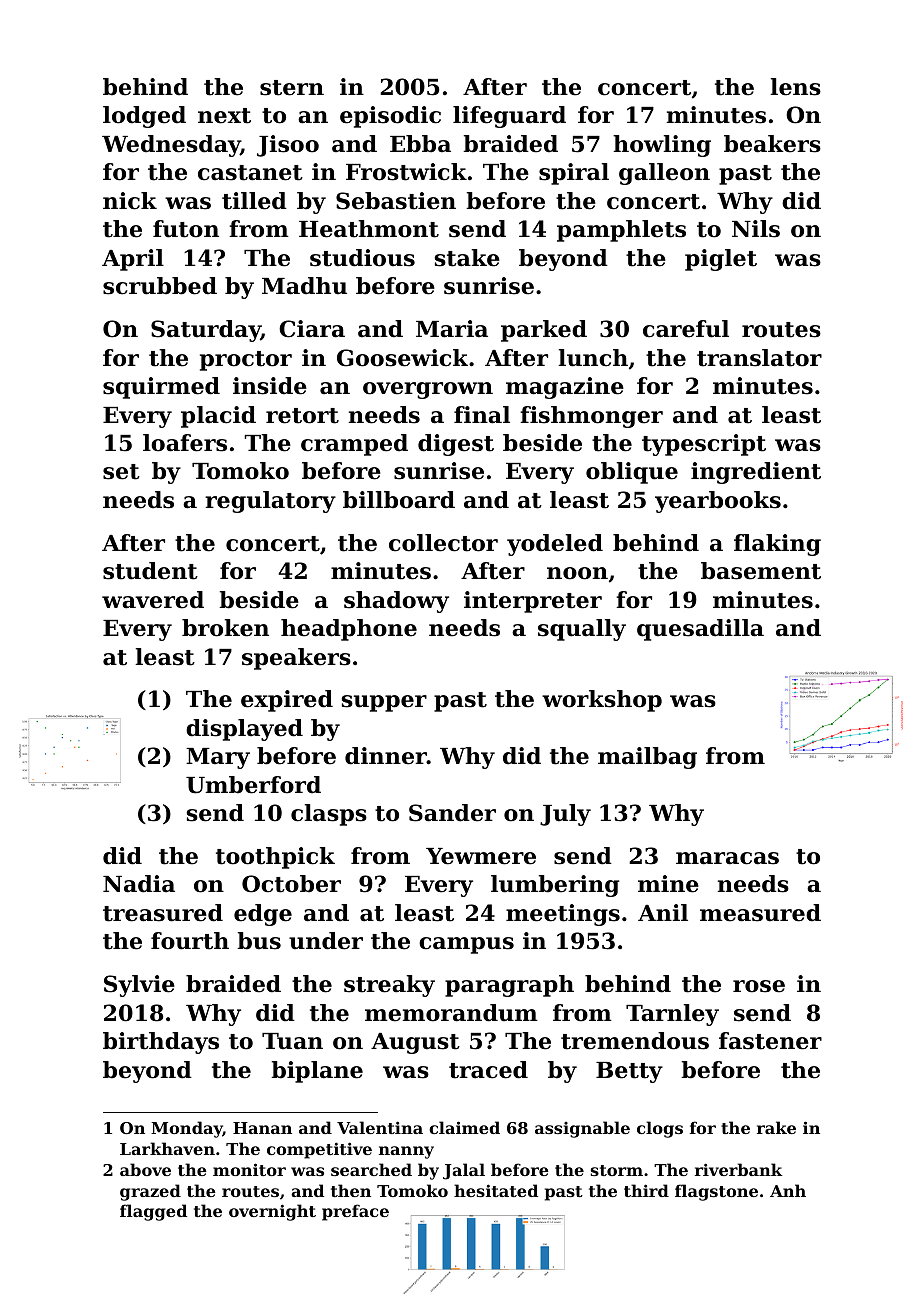 Image resolution: width=924 pixels, height=1314 pixels. Describe the element at coordinates (144, 117) in the document. I see `lodged` at that location.
